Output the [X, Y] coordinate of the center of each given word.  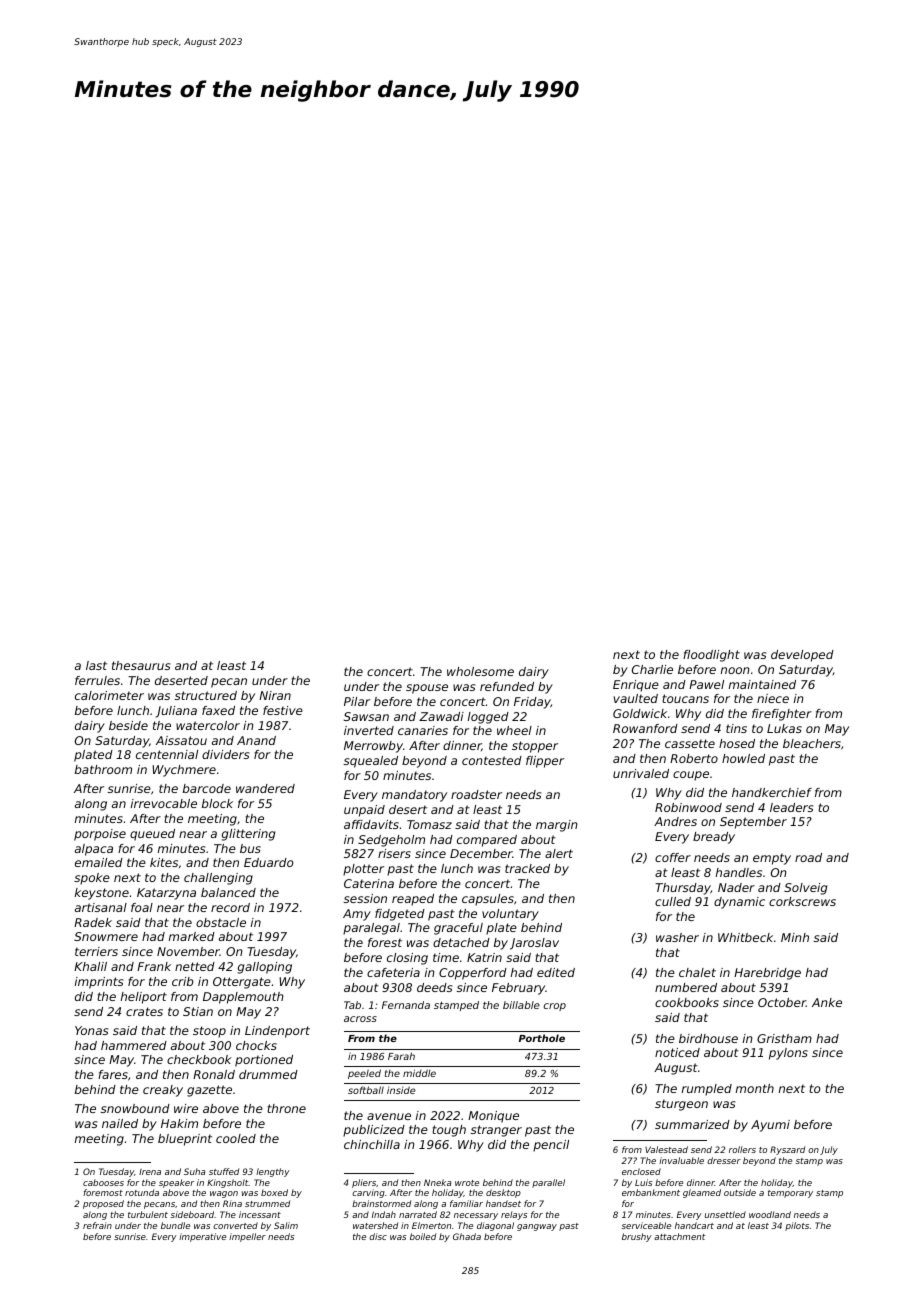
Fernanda [406, 1005]
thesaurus [141, 665]
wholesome [480, 671]
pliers [364, 1183]
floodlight [711, 656]
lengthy [272, 1172]
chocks [256, 1045]
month [755, 1088]
